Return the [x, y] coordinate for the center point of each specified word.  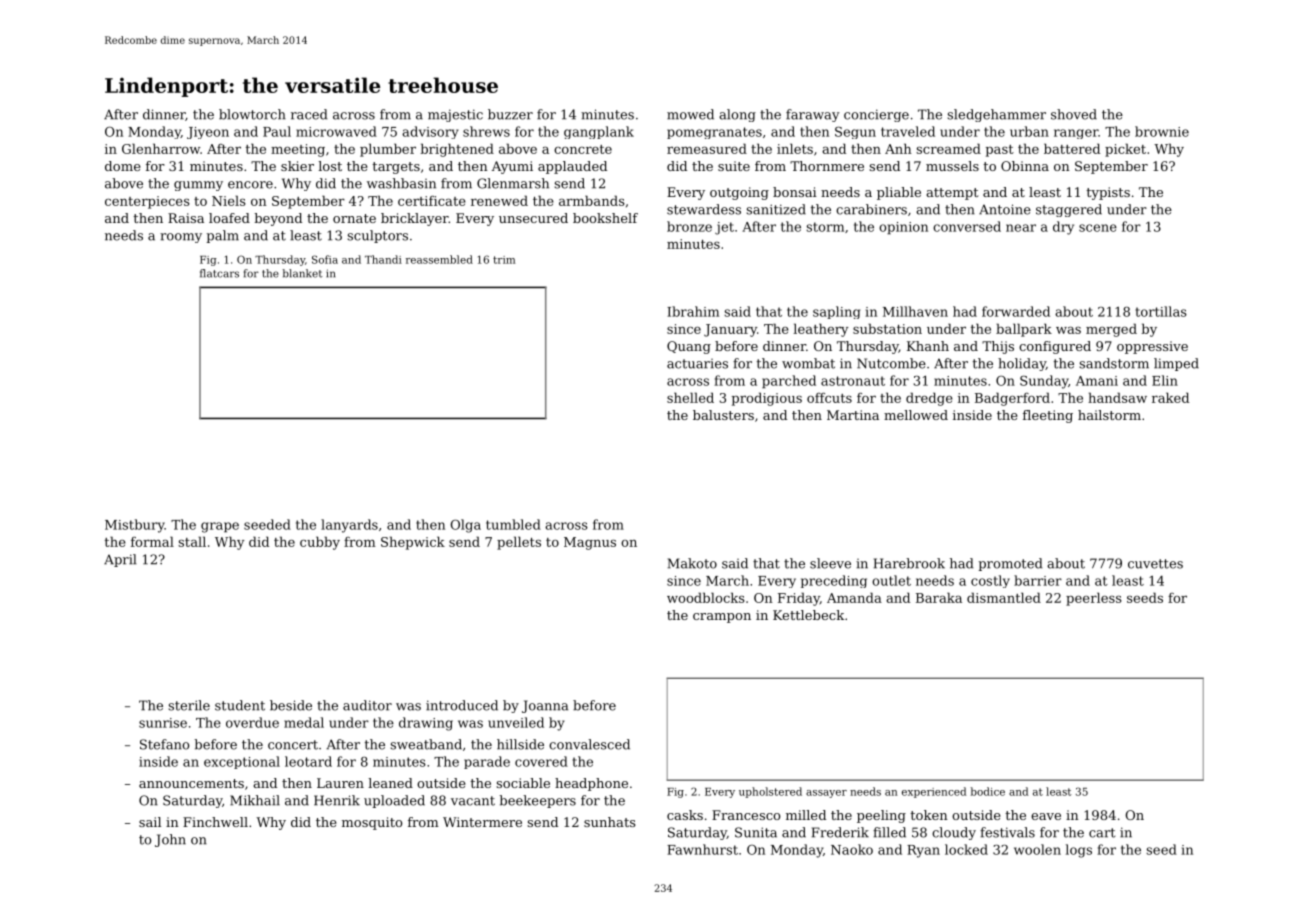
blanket [303, 273]
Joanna [545, 706]
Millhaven [915, 311]
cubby [320, 543]
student [240, 705]
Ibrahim [693, 311]
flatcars [219, 273]
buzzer [510, 114]
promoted [1010, 564]
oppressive [1152, 347]
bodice [988, 791]
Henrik [337, 800]
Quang [689, 347]
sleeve [830, 563]
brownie [1162, 131]
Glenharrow [161, 148]
